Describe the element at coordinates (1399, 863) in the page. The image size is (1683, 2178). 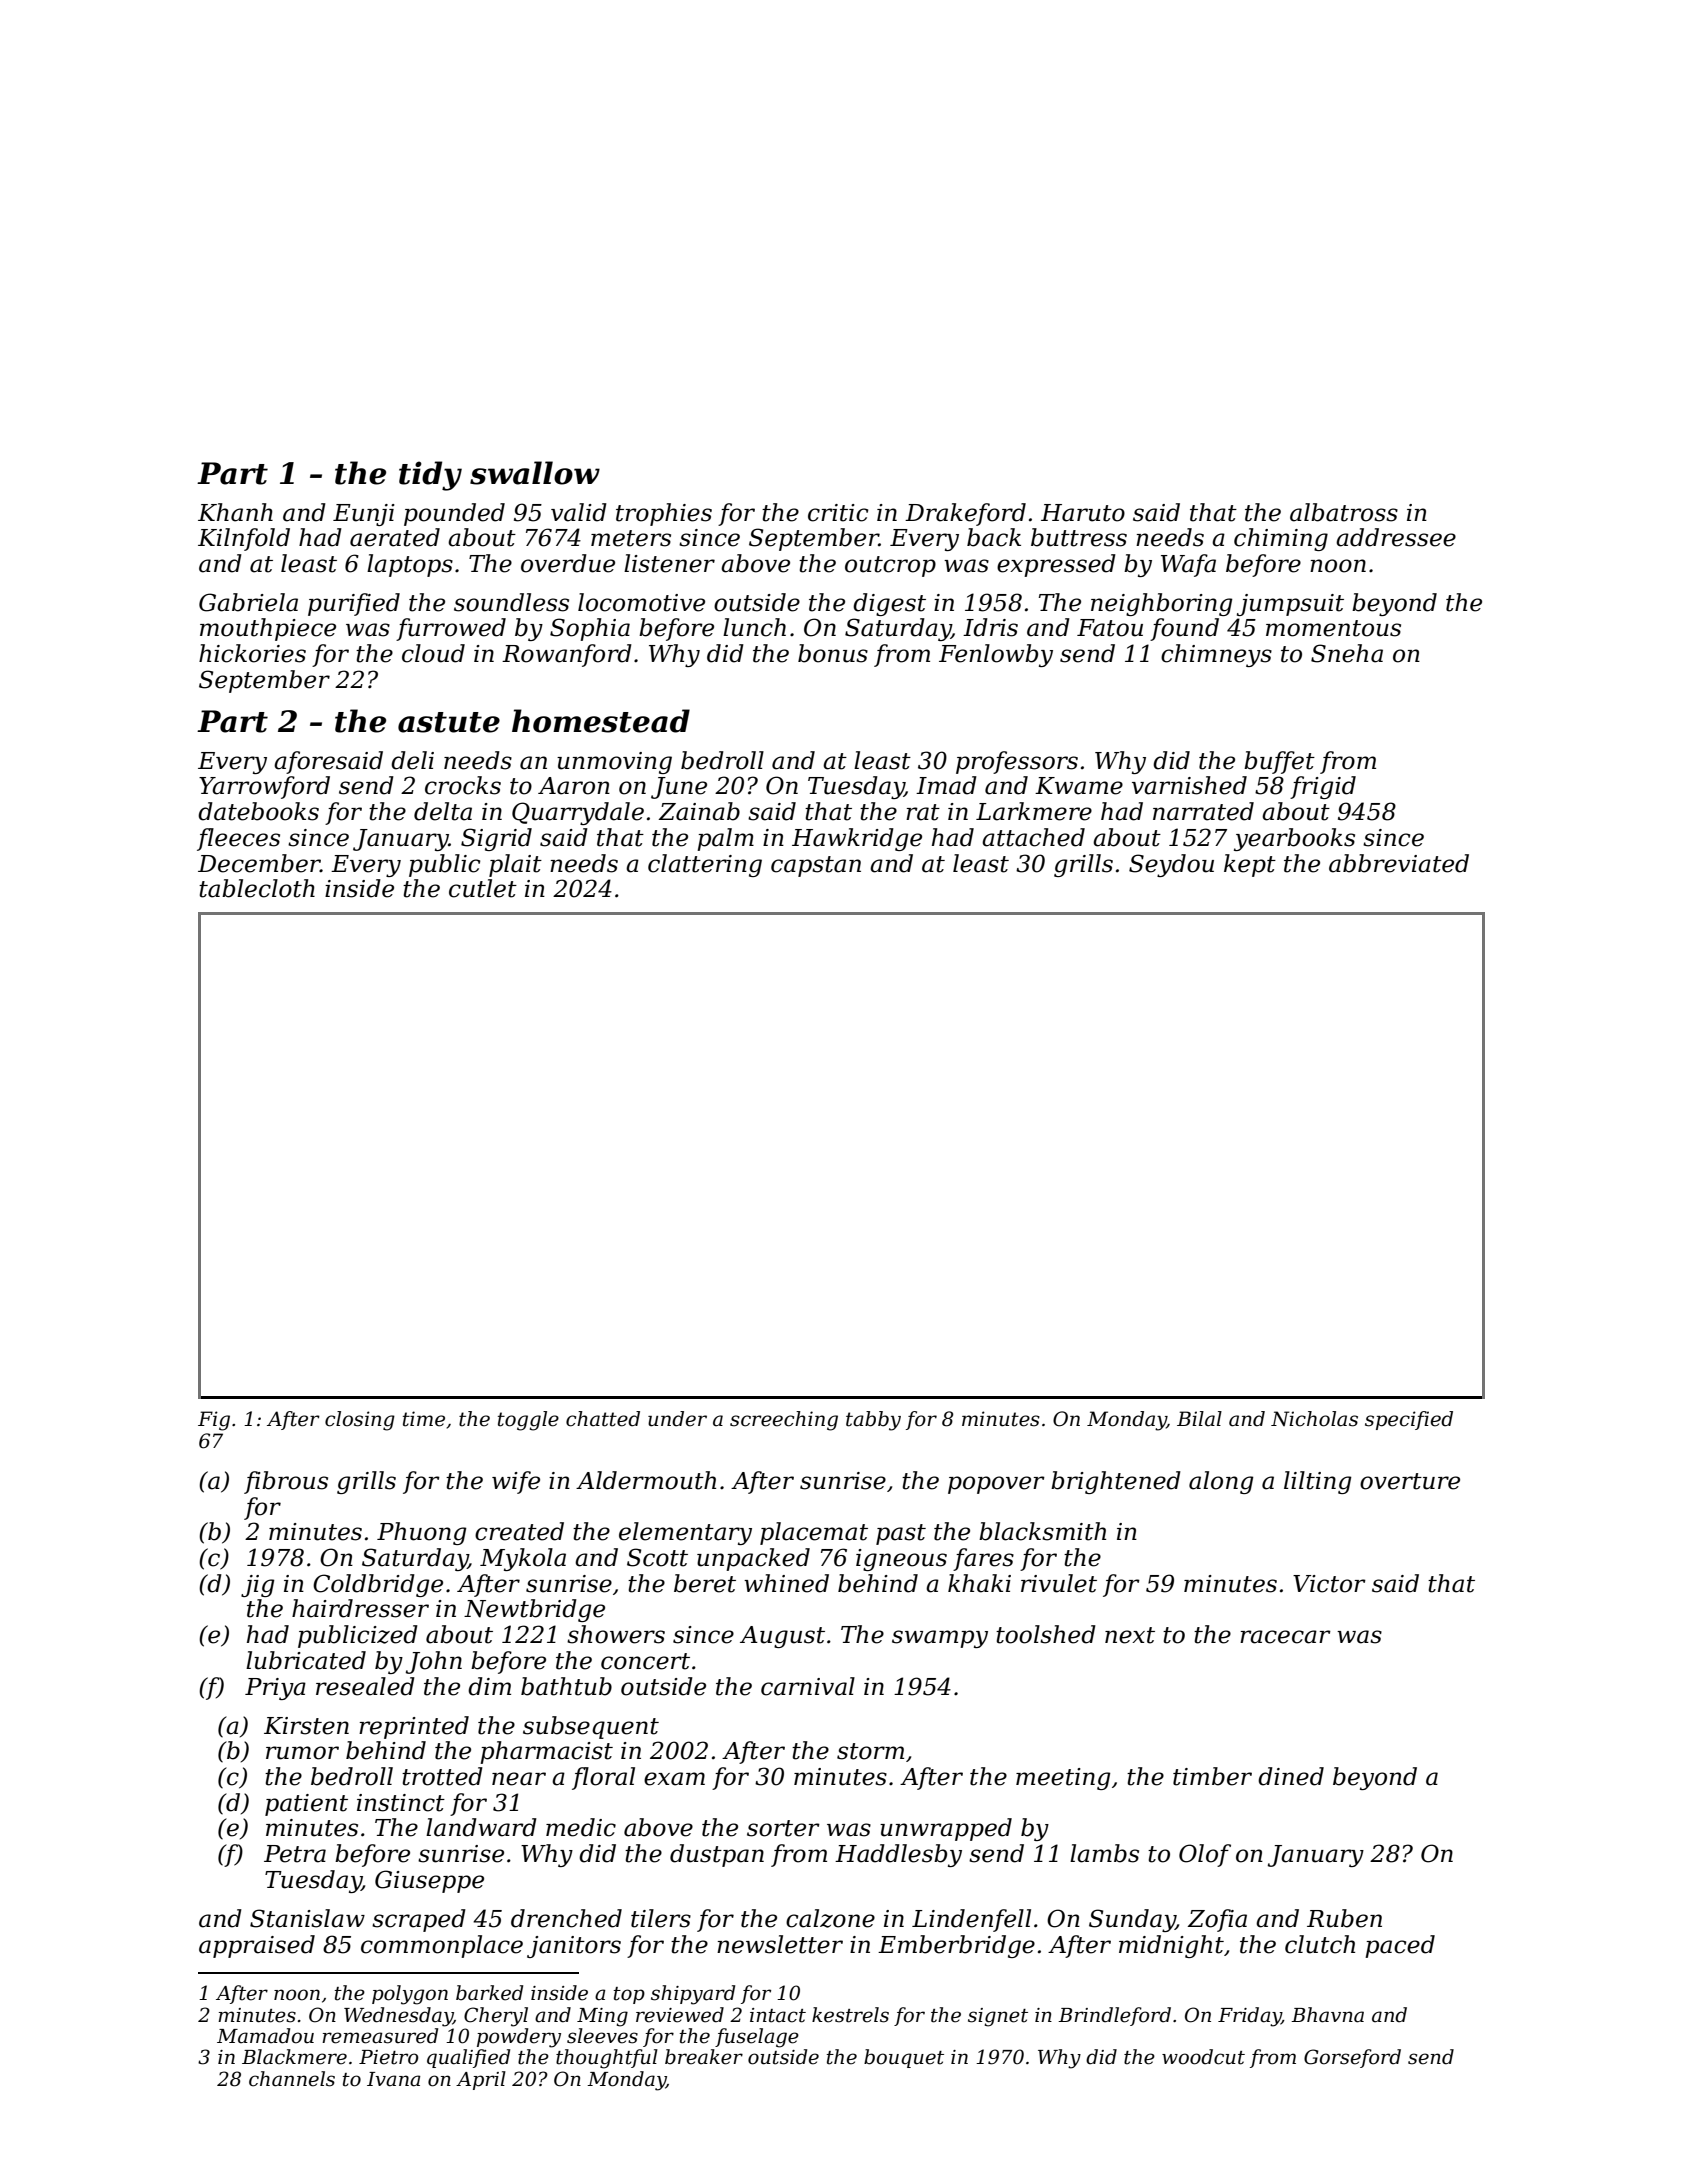
I see `abbreviated` at that location.
